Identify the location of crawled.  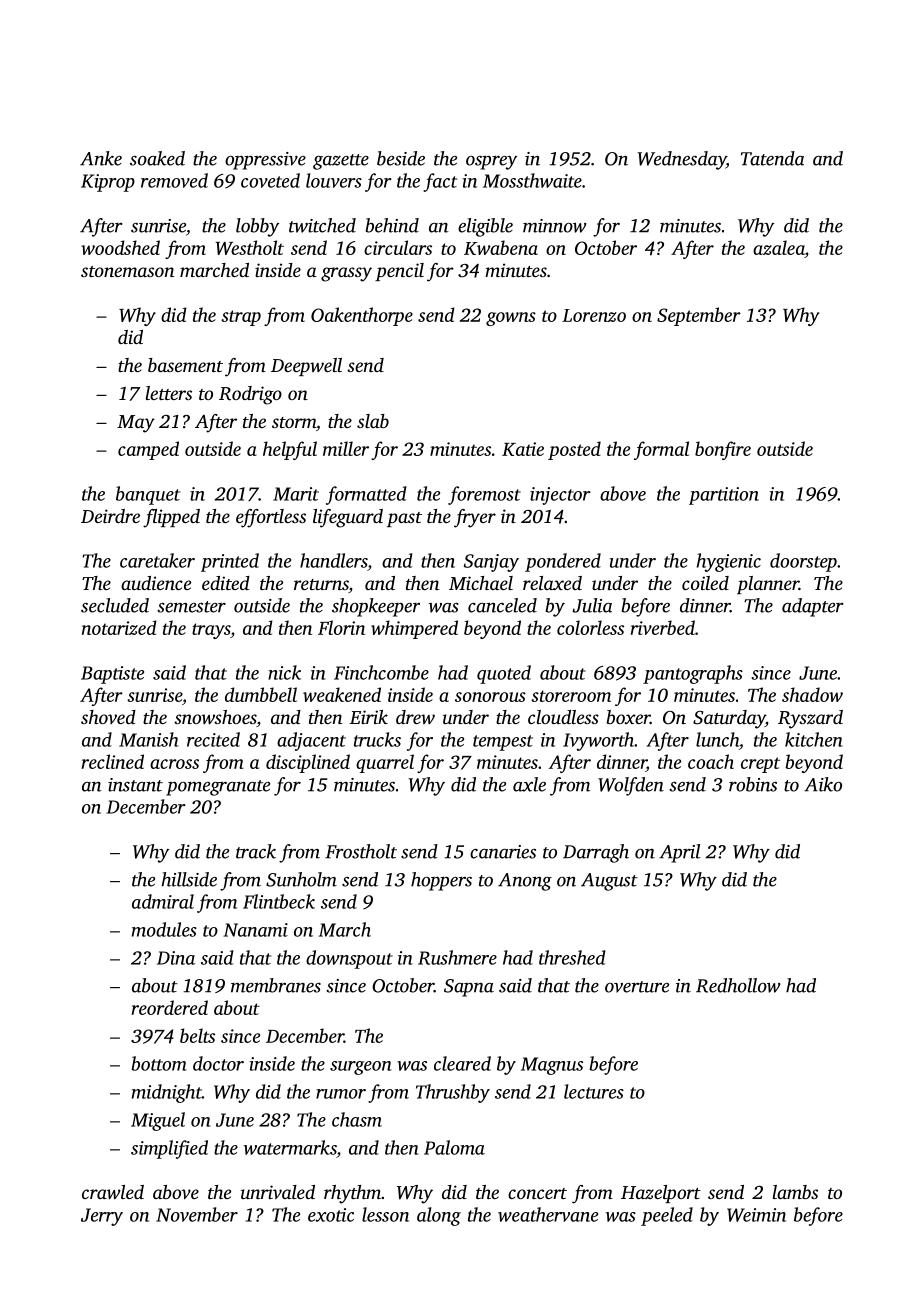
(113, 1192).
